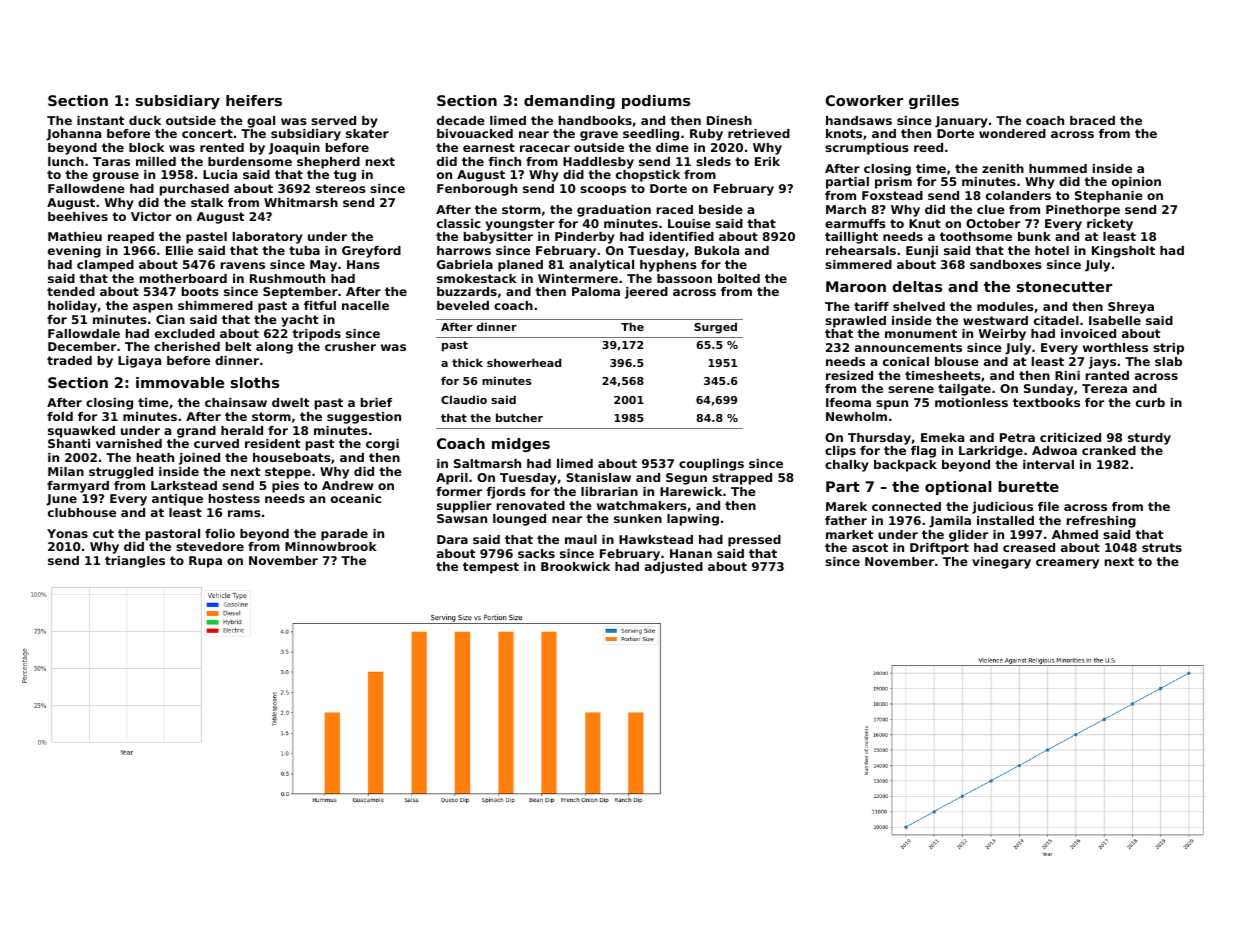  Describe the element at coordinates (934, 102) in the screenshot. I see `grilles` at that location.
